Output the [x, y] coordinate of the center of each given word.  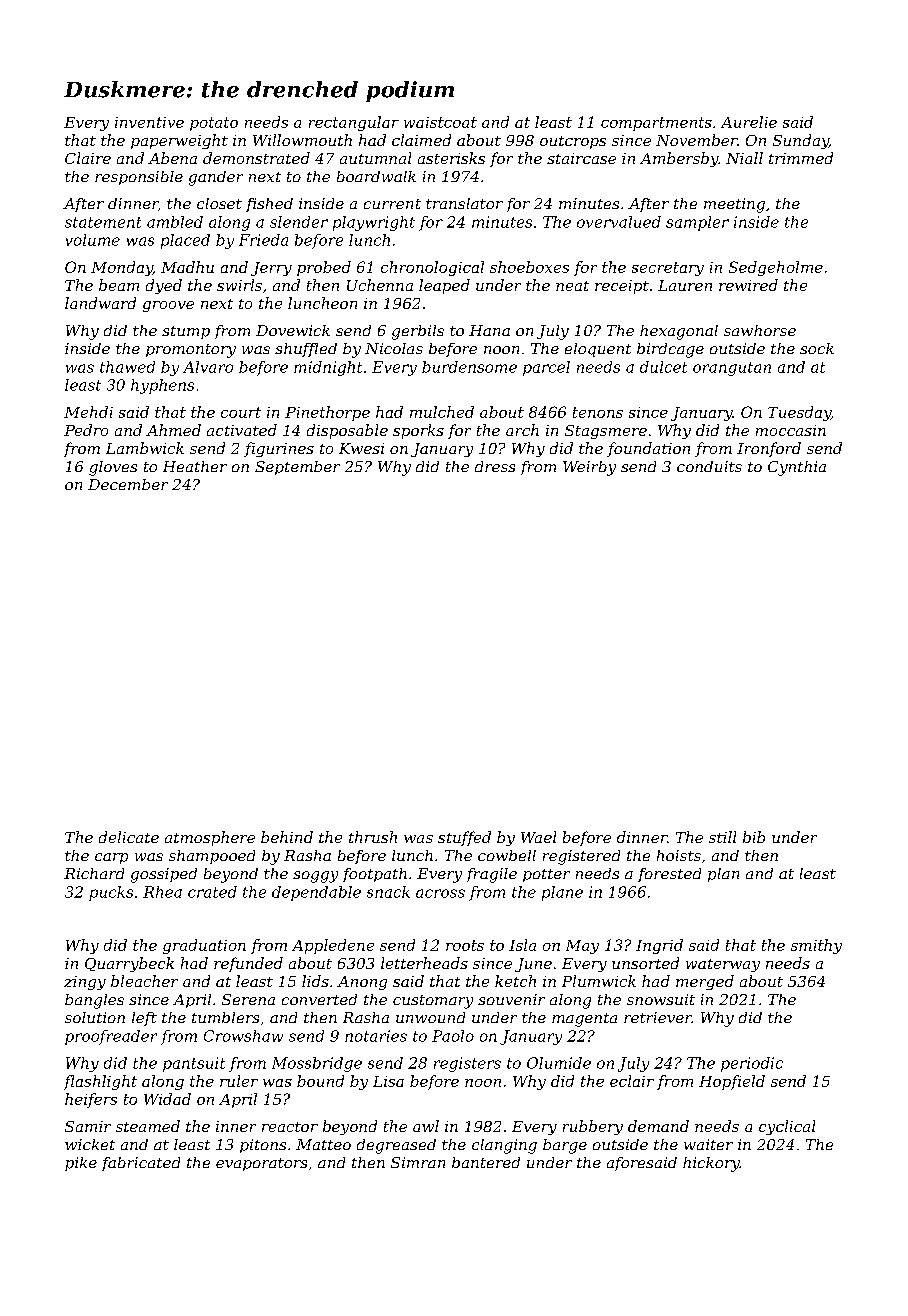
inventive [149, 122]
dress [495, 466]
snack [388, 892]
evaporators [261, 1164]
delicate [129, 837]
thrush [373, 837]
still [722, 837]
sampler [697, 223]
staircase [581, 158]
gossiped [164, 875]
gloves [113, 468]
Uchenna [380, 285]
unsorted [645, 963]
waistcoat [440, 122]
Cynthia [797, 468]
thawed [127, 367]
